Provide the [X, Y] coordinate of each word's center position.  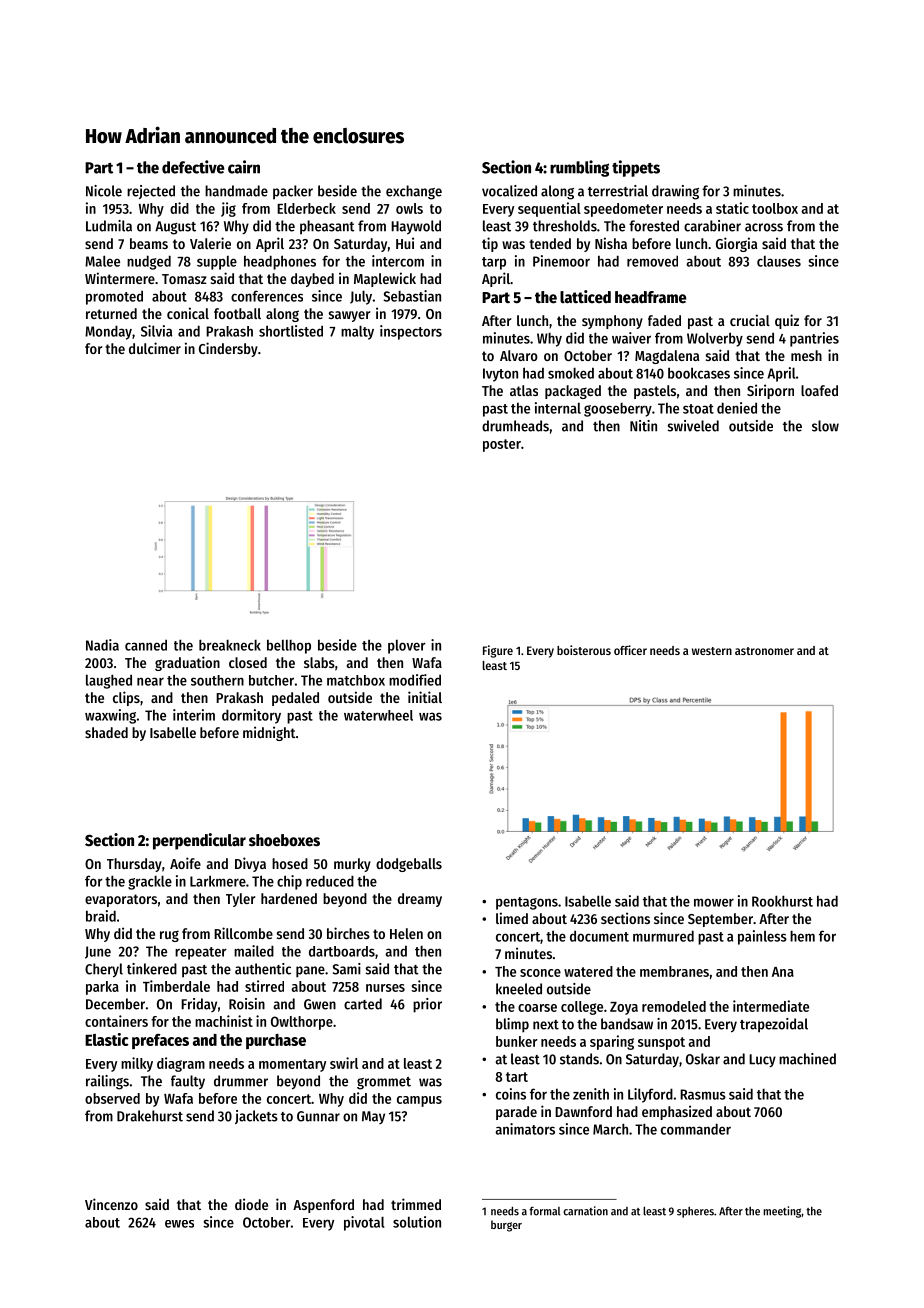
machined [807, 1059]
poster [502, 445]
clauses [779, 261]
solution [417, 1222]
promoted [114, 298]
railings [107, 1082]
